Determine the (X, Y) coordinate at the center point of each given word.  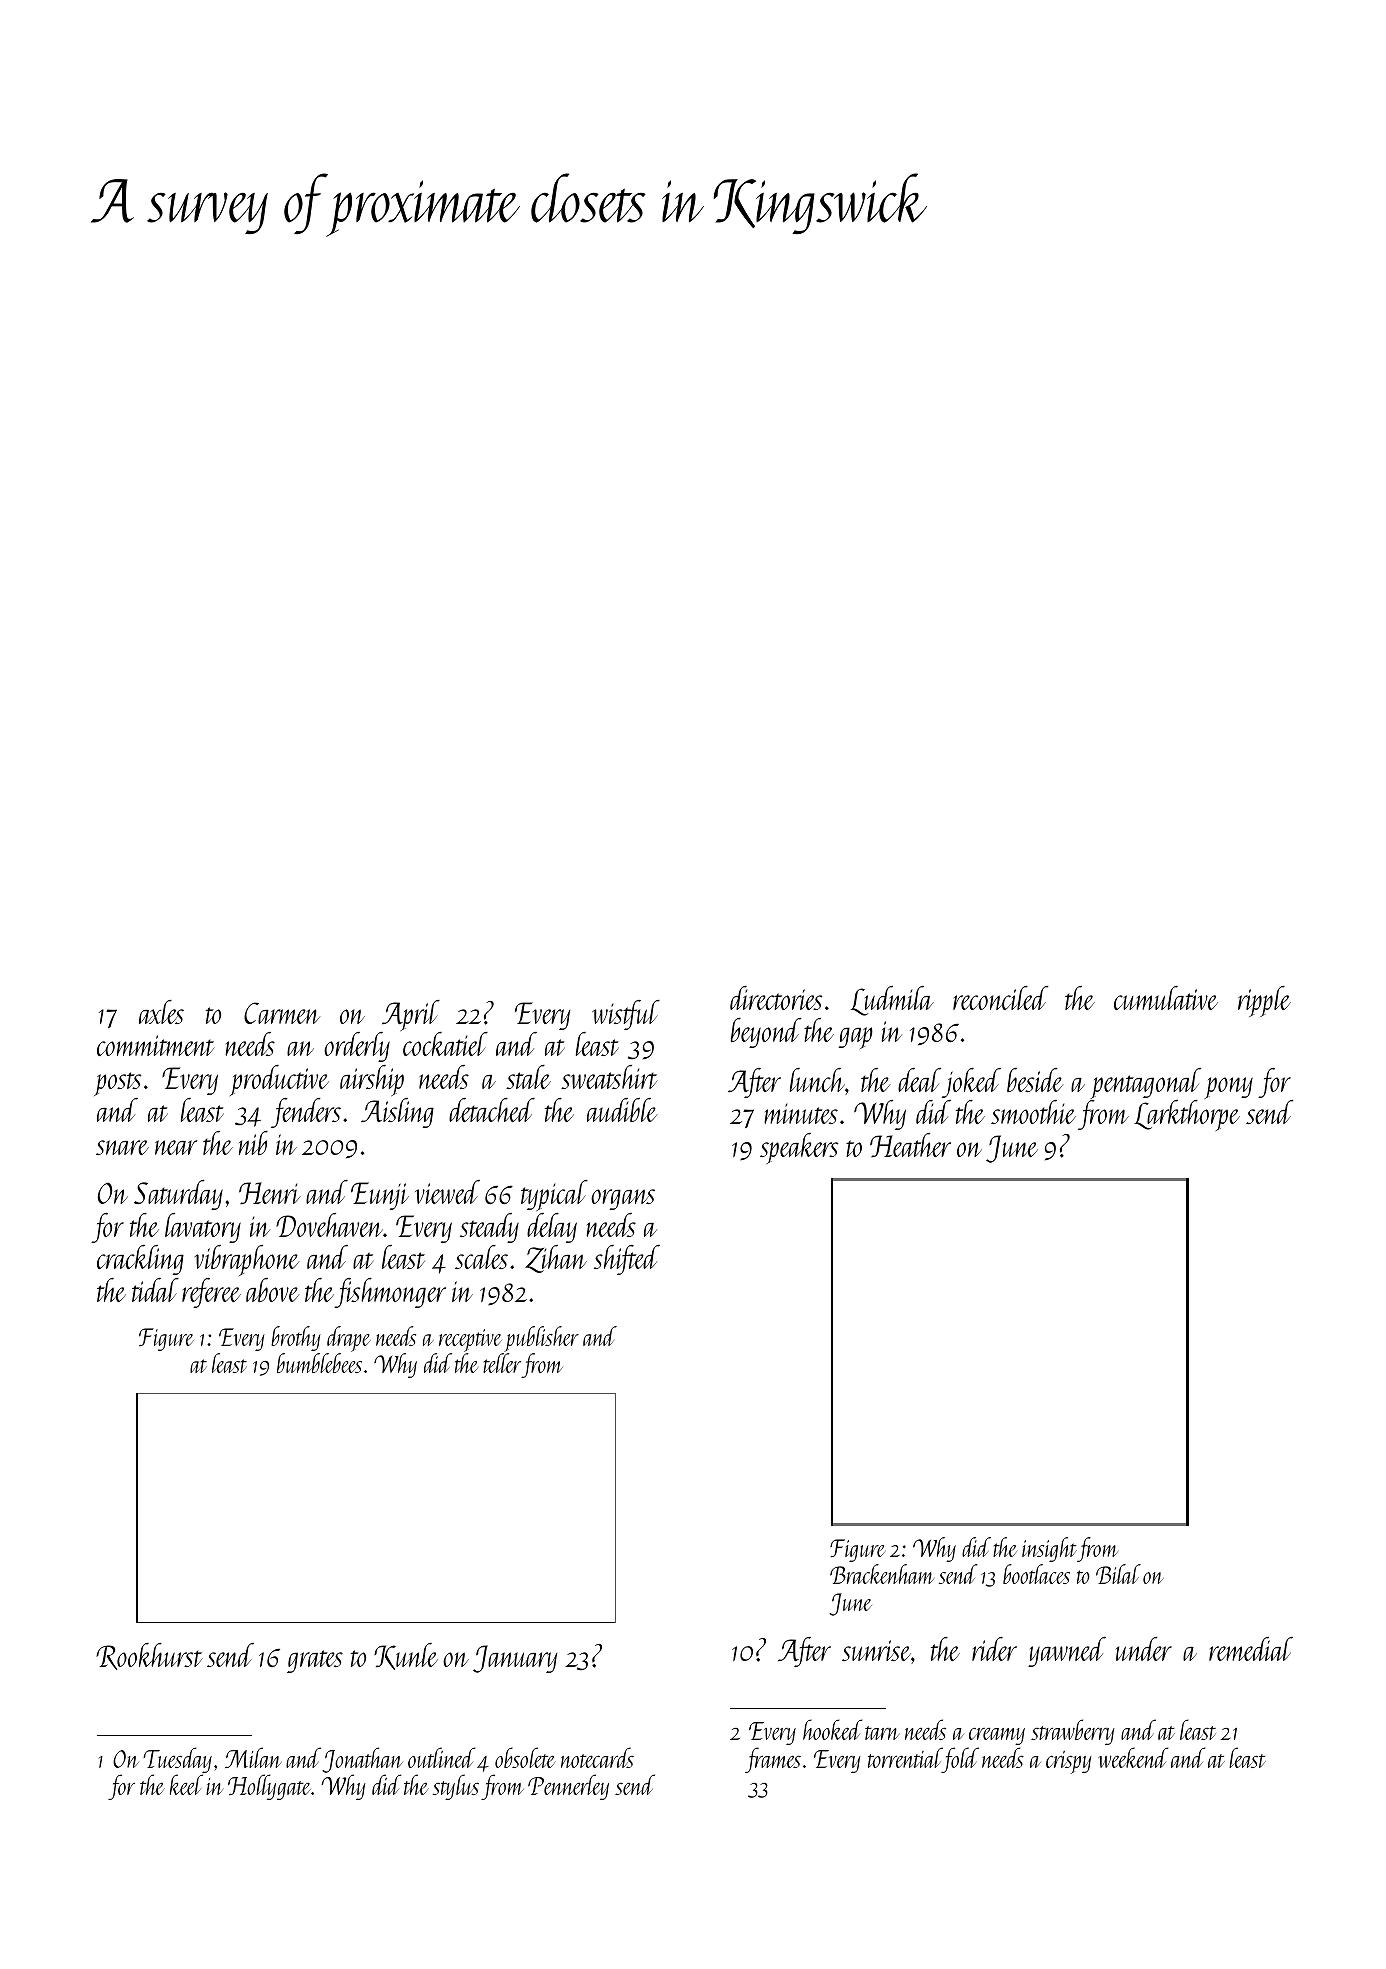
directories (776, 998)
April (411, 1015)
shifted (627, 1260)
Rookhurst (149, 1656)
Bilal (1118, 1574)
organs (623, 1199)
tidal (155, 1290)
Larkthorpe (1187, 1115)
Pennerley (568, 1787)
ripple (1264, 1001)
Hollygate (269, 1787)
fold (960, 1760)
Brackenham (882, 1574)
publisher (541, 1339)
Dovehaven (329, 1225)
